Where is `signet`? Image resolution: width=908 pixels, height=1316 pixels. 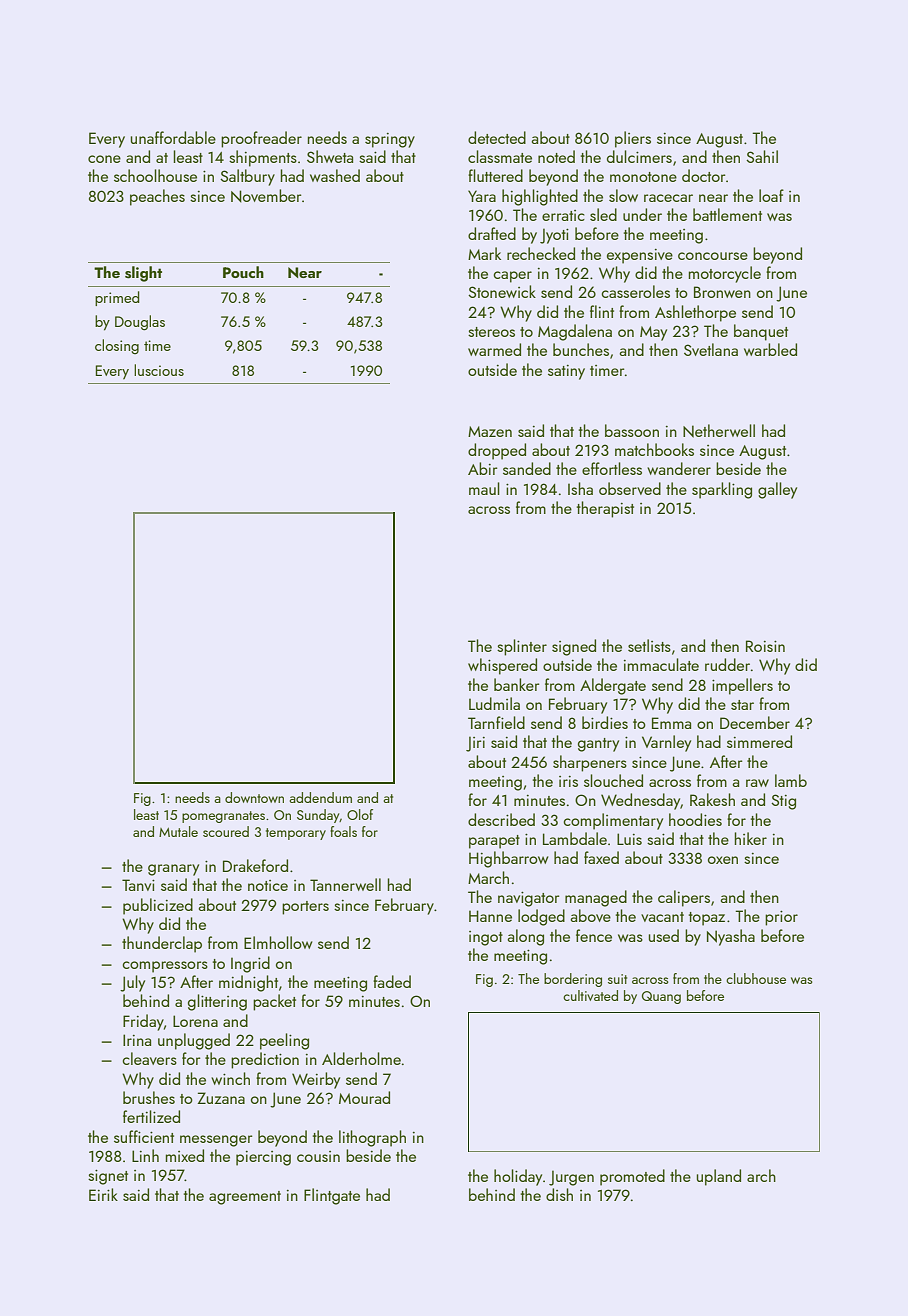 signet is located at coordinates (108, 1177).
